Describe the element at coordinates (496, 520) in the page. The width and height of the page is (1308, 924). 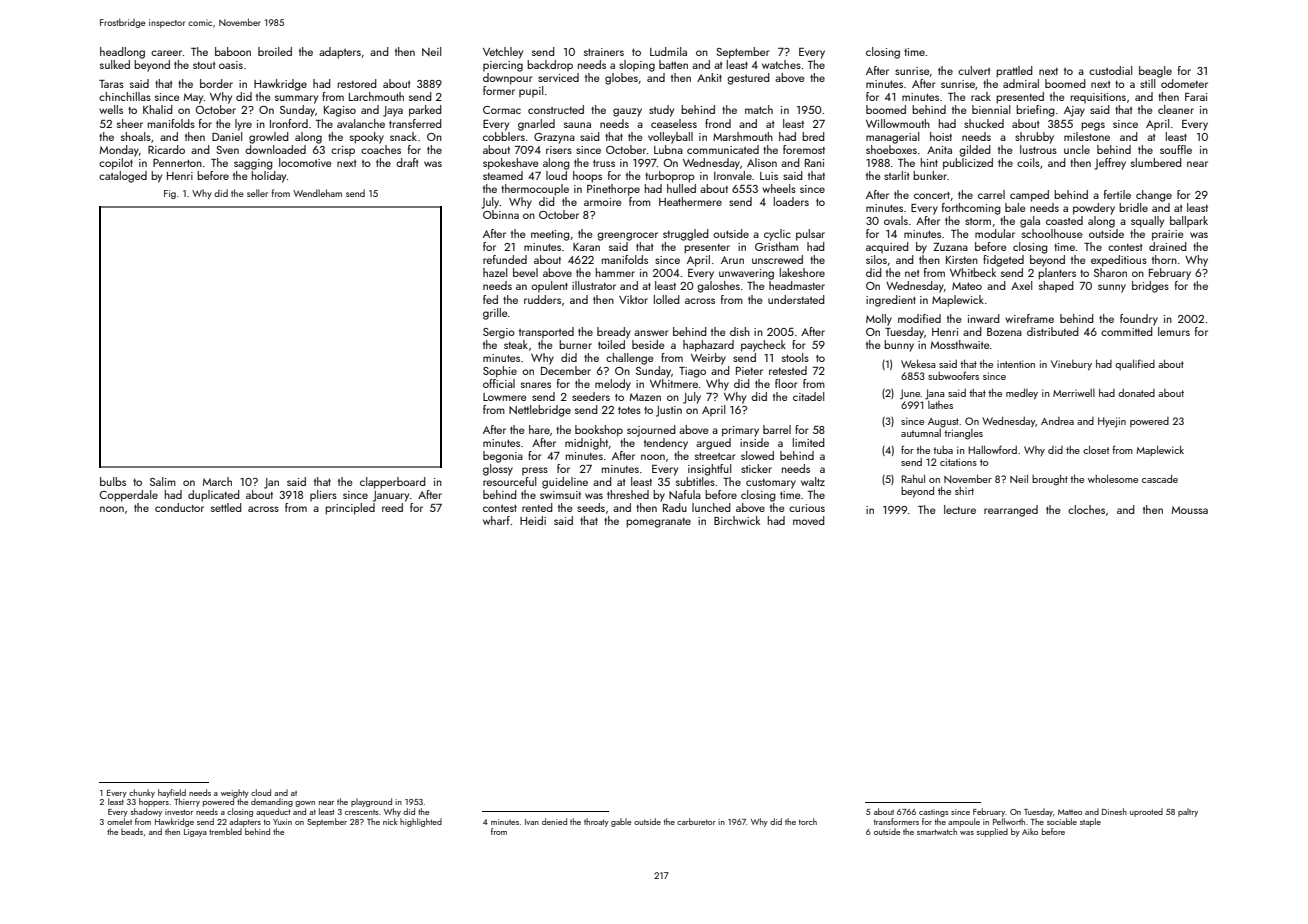
I see `wharf` at that location.
